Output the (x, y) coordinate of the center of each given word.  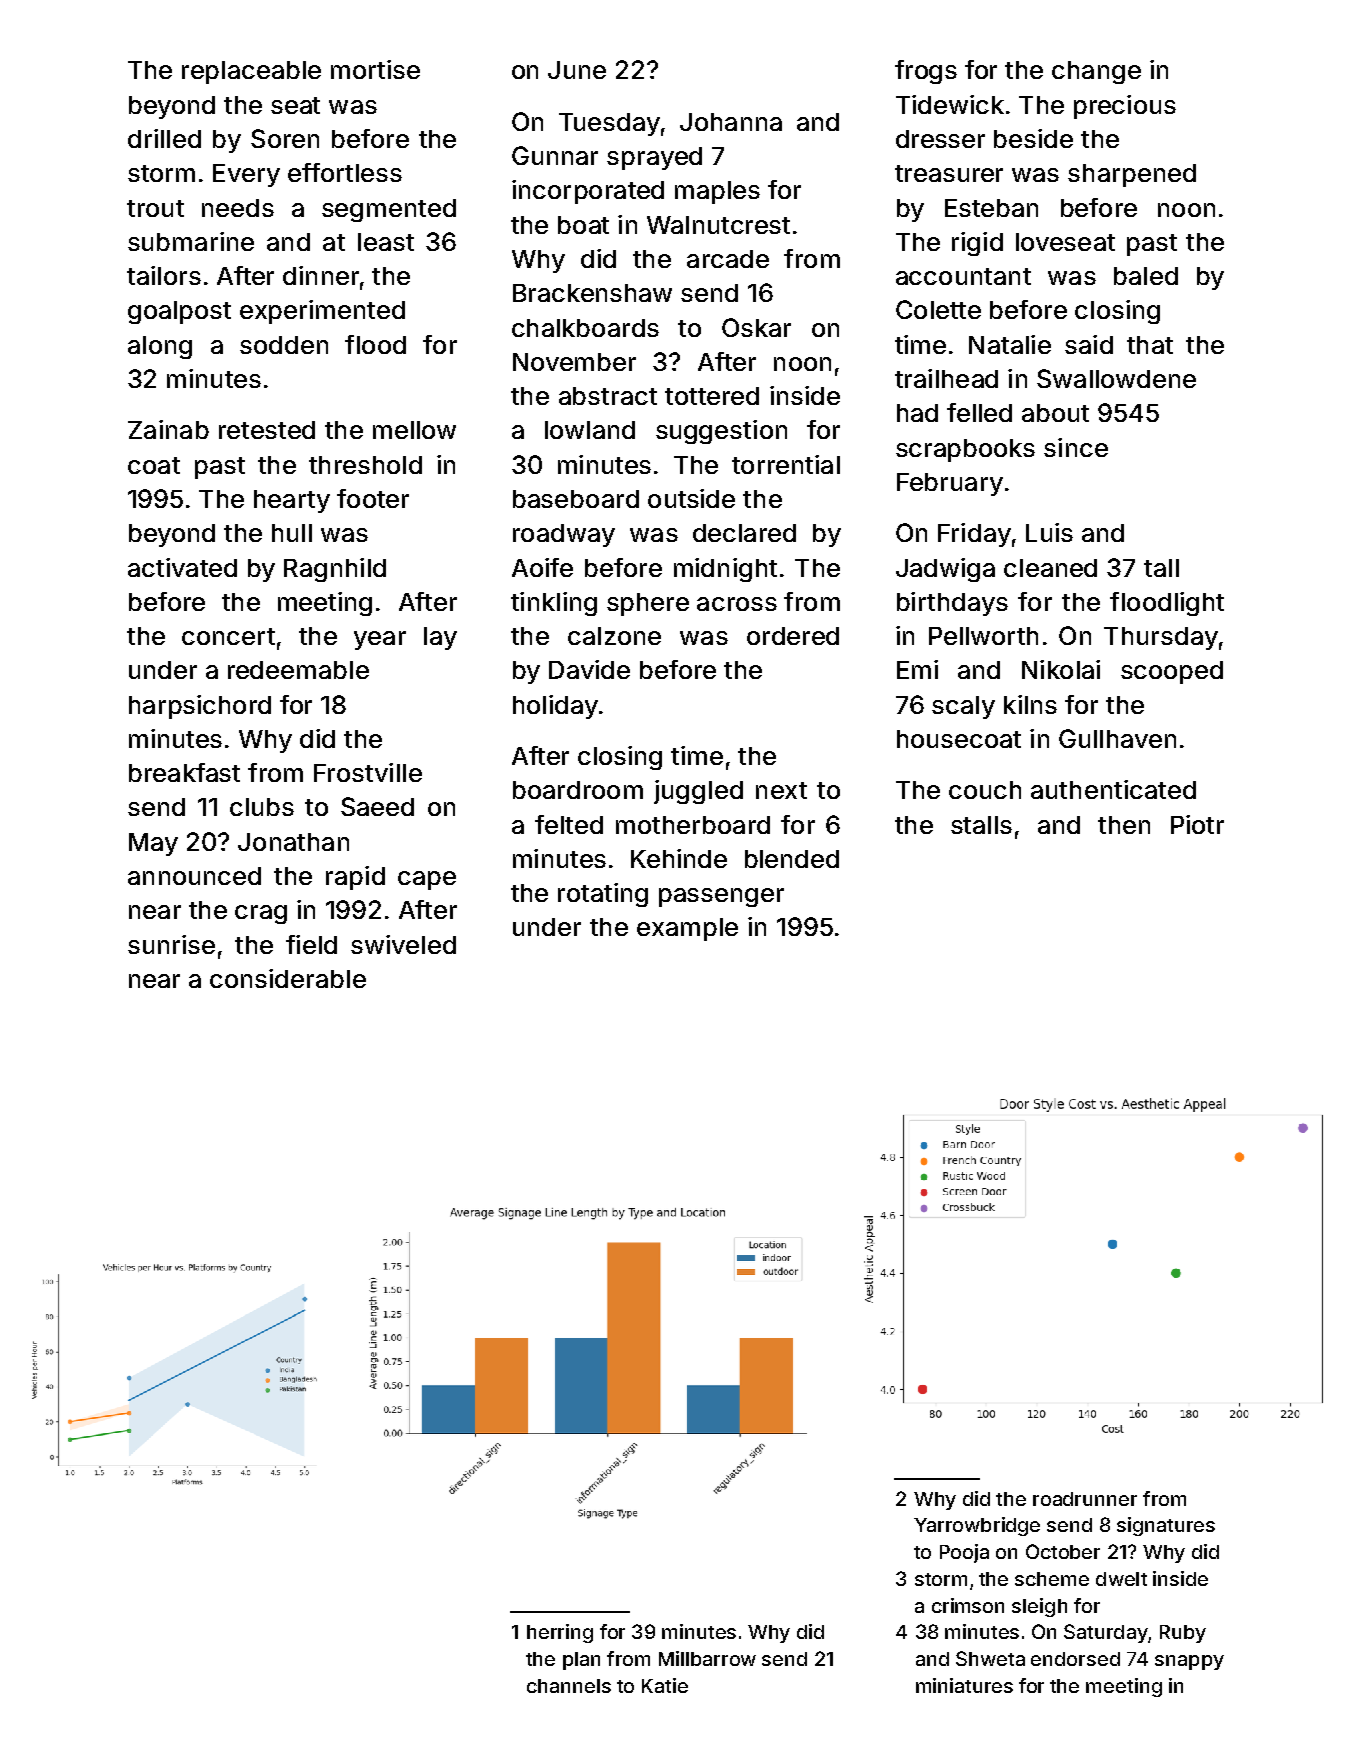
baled (1146, 276)
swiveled (403, 944)
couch (985, 790)
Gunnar (555, 155)
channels (569, 1686)
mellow (414, 430)
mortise (375, 69)
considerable (288, 978)
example (687, 929)
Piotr (1197, 824)
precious (1125, 107)
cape (427, 880)
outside (691, 498)
